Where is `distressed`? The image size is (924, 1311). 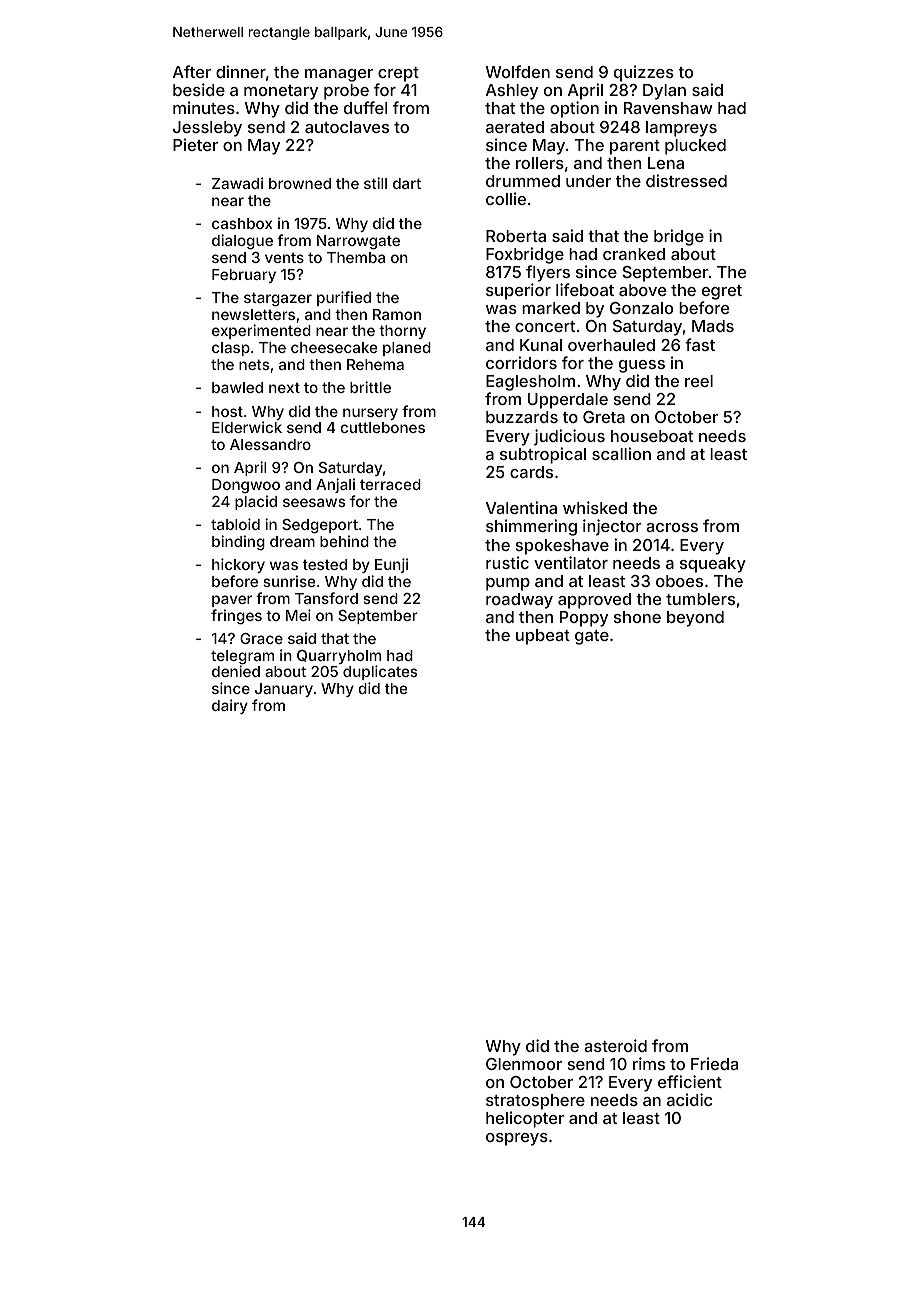
distressed is located at coordinates (686, 180).
